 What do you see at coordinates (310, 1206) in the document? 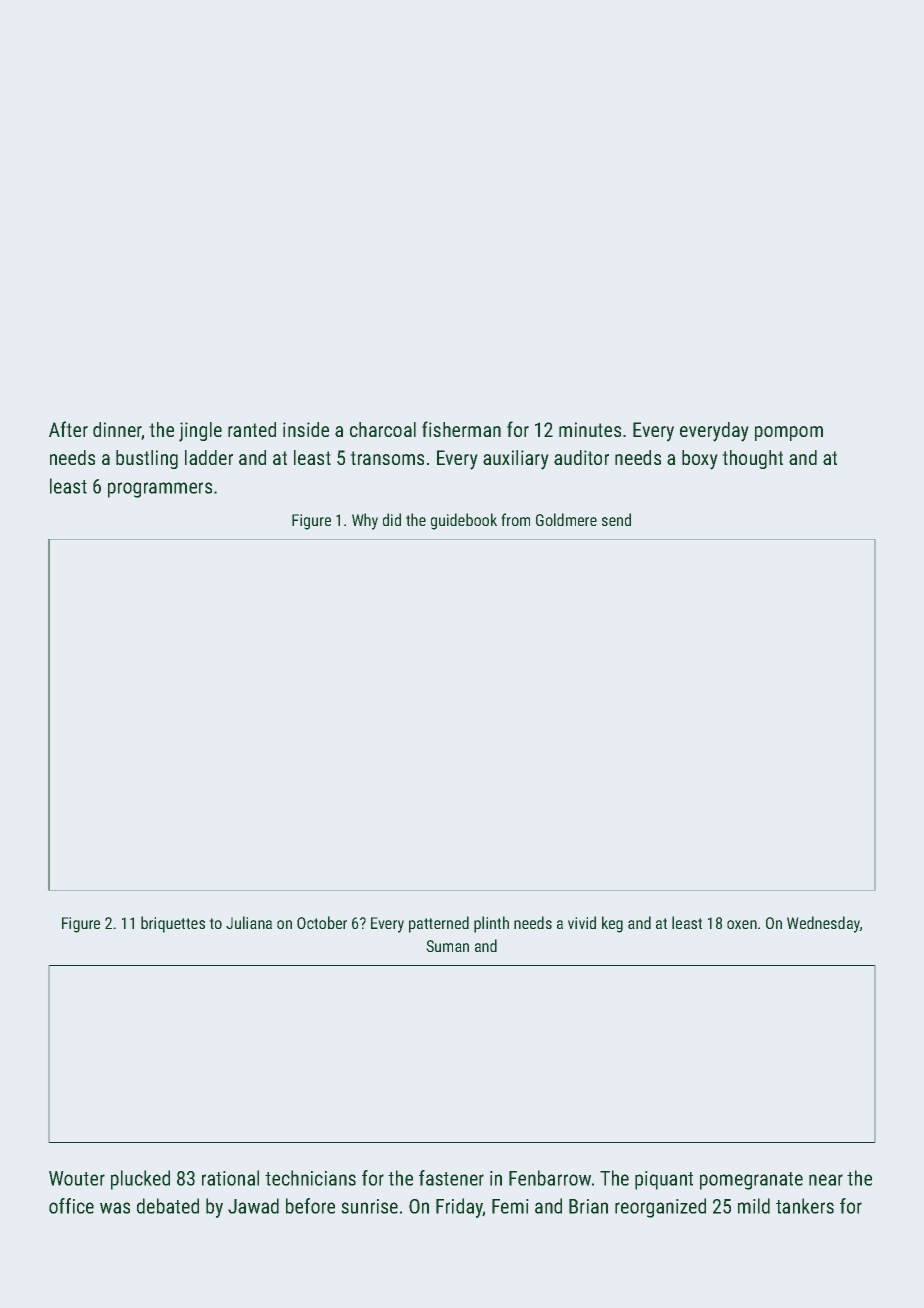
I see `before` at bounding box center [310, 1206].
